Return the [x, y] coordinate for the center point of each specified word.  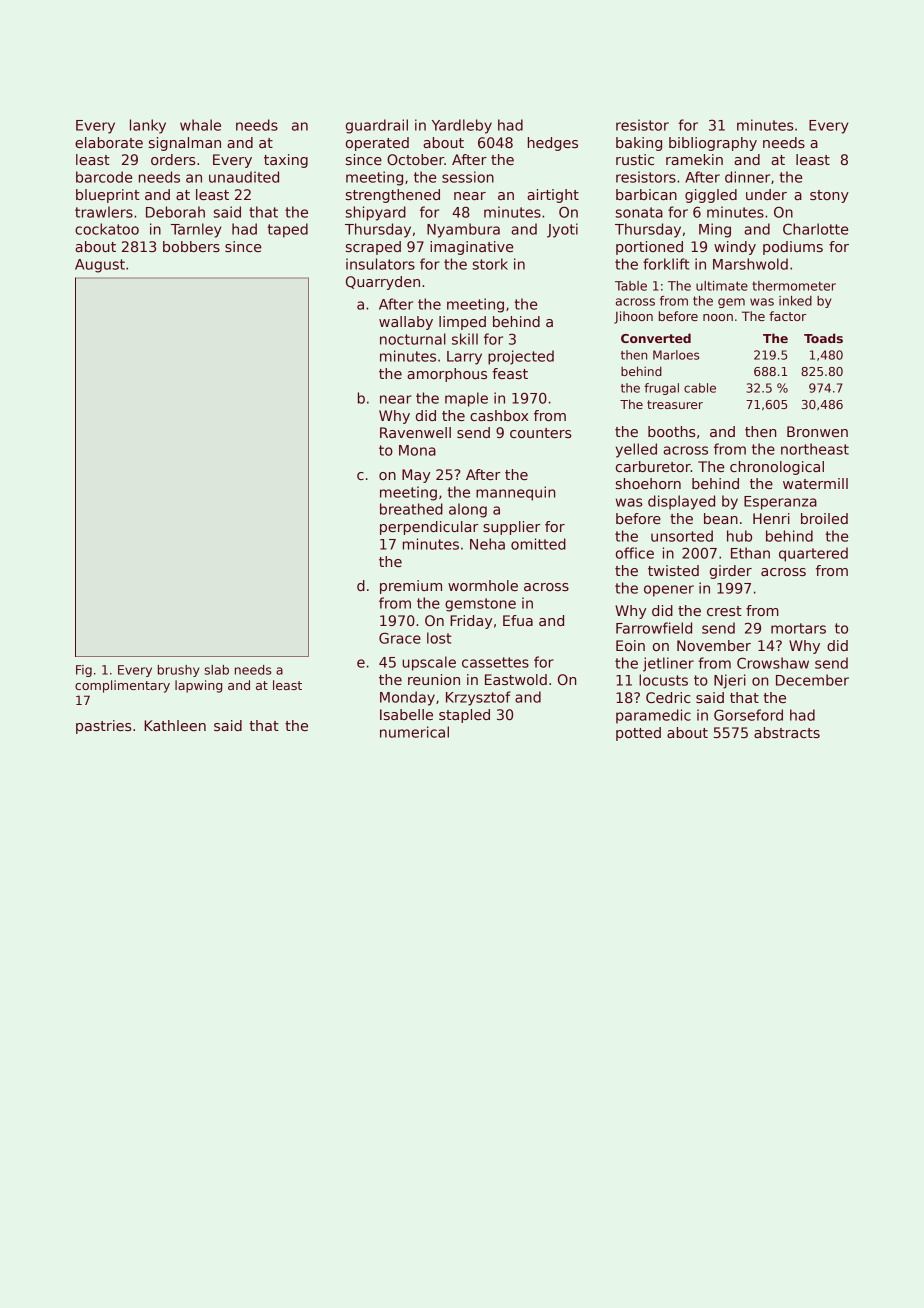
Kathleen [175, 725]
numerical [414, 732]
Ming [715, 230]
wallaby [406, 323]
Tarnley [196, 230]
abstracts [787, 732]
